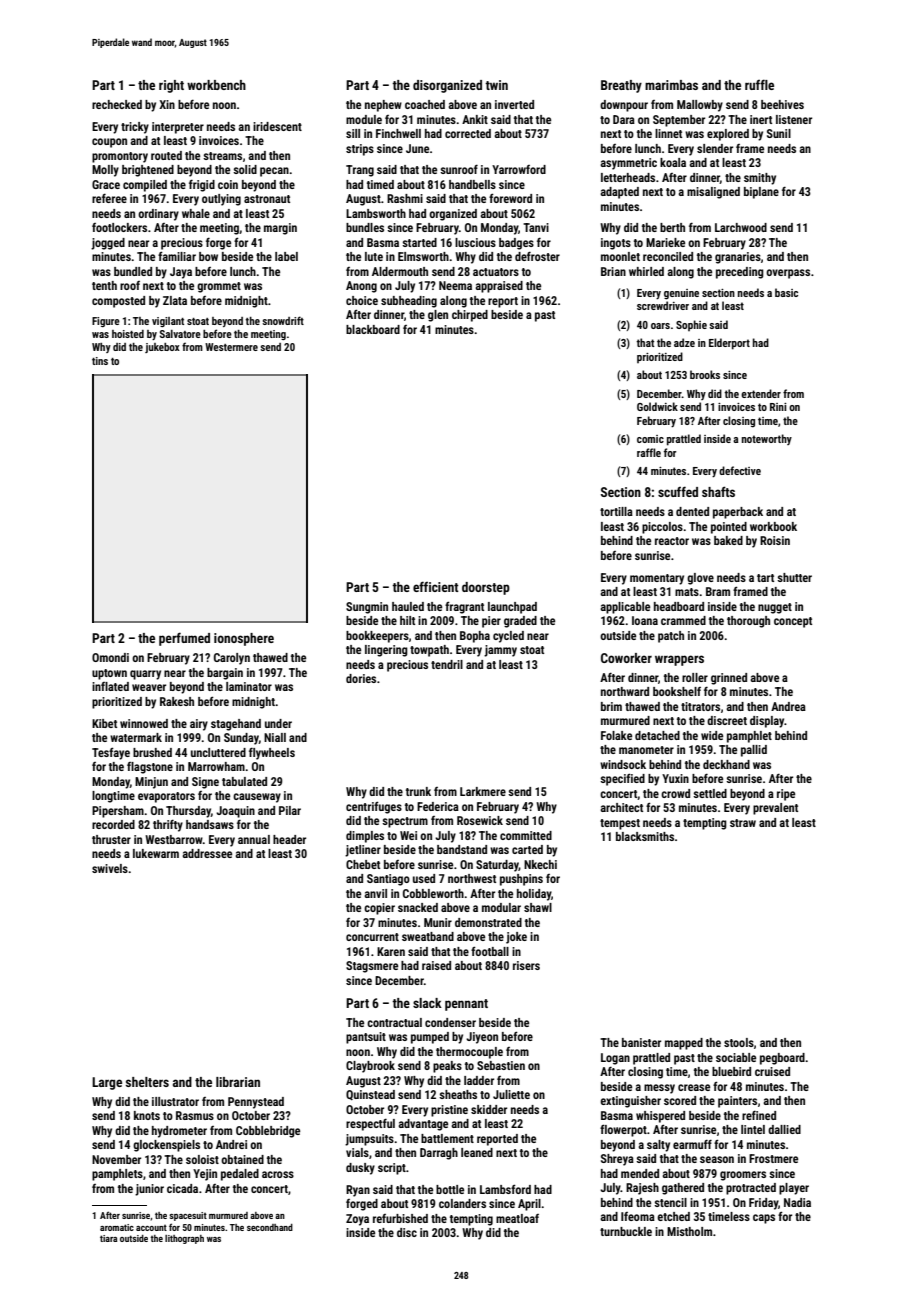 This screenshot has height=1316, width=908. I want to click on Lambsworth, so click(376, 213).
